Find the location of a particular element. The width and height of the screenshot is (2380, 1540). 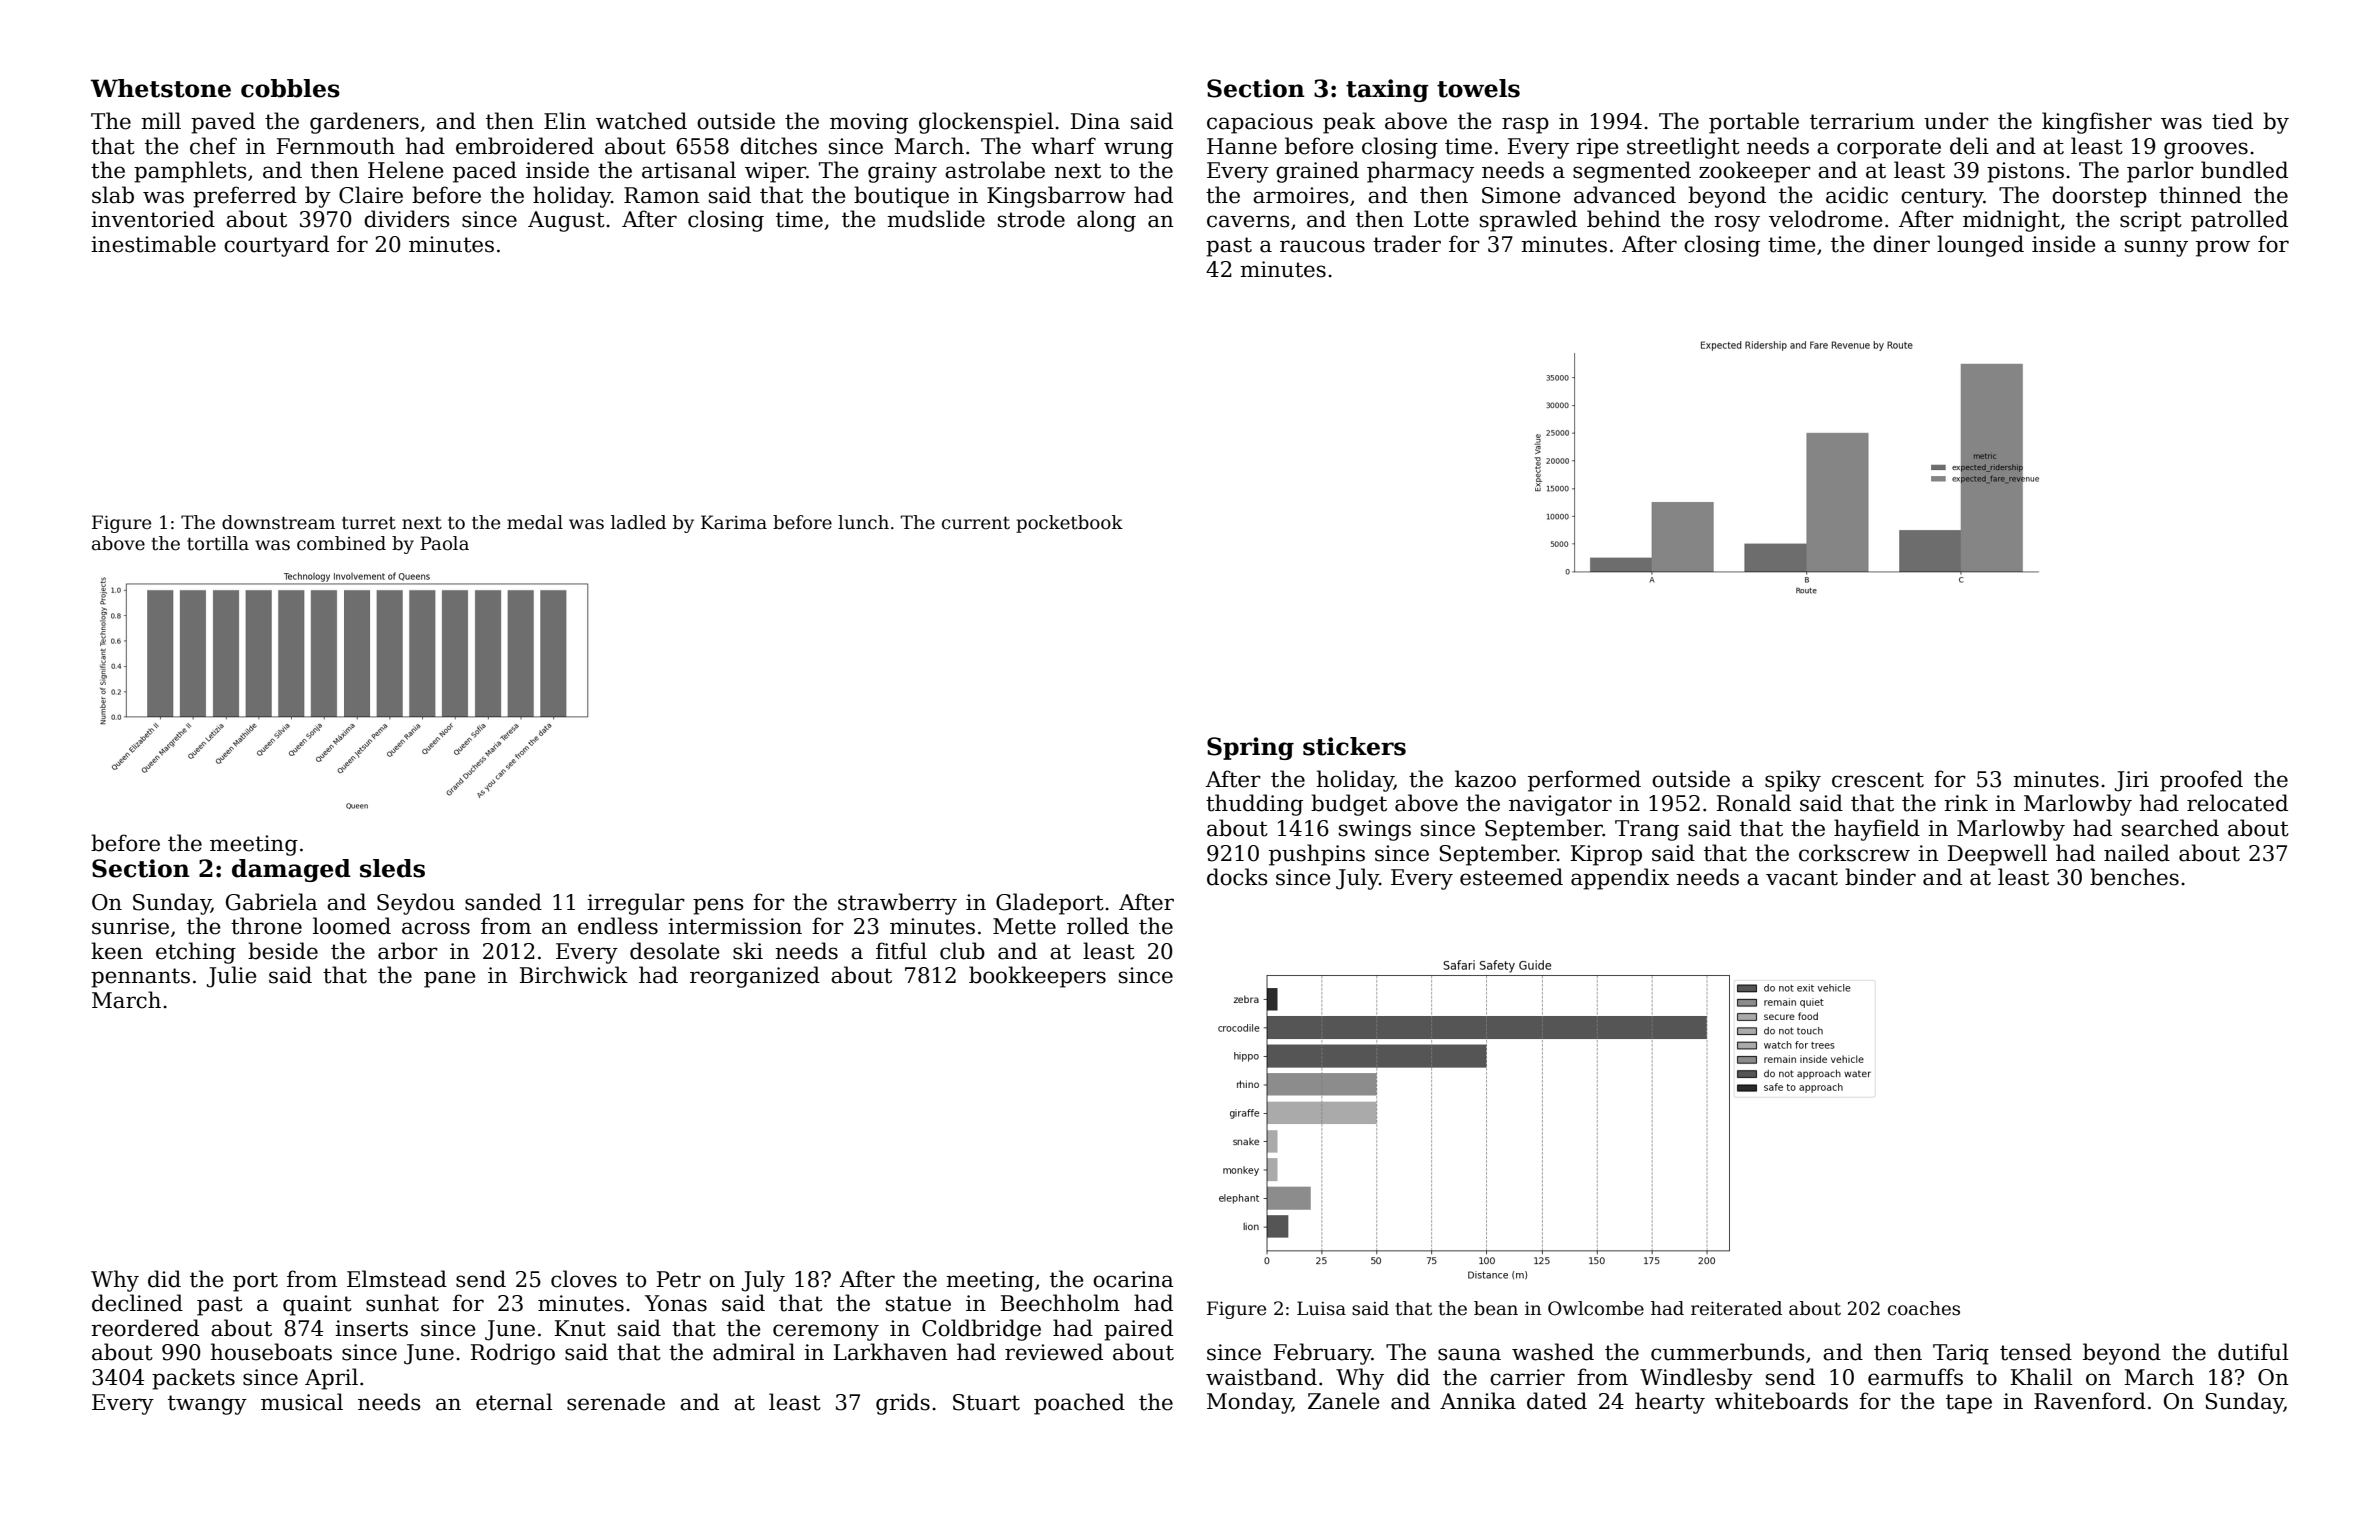

packets is located at coordinates (193, 1379).
